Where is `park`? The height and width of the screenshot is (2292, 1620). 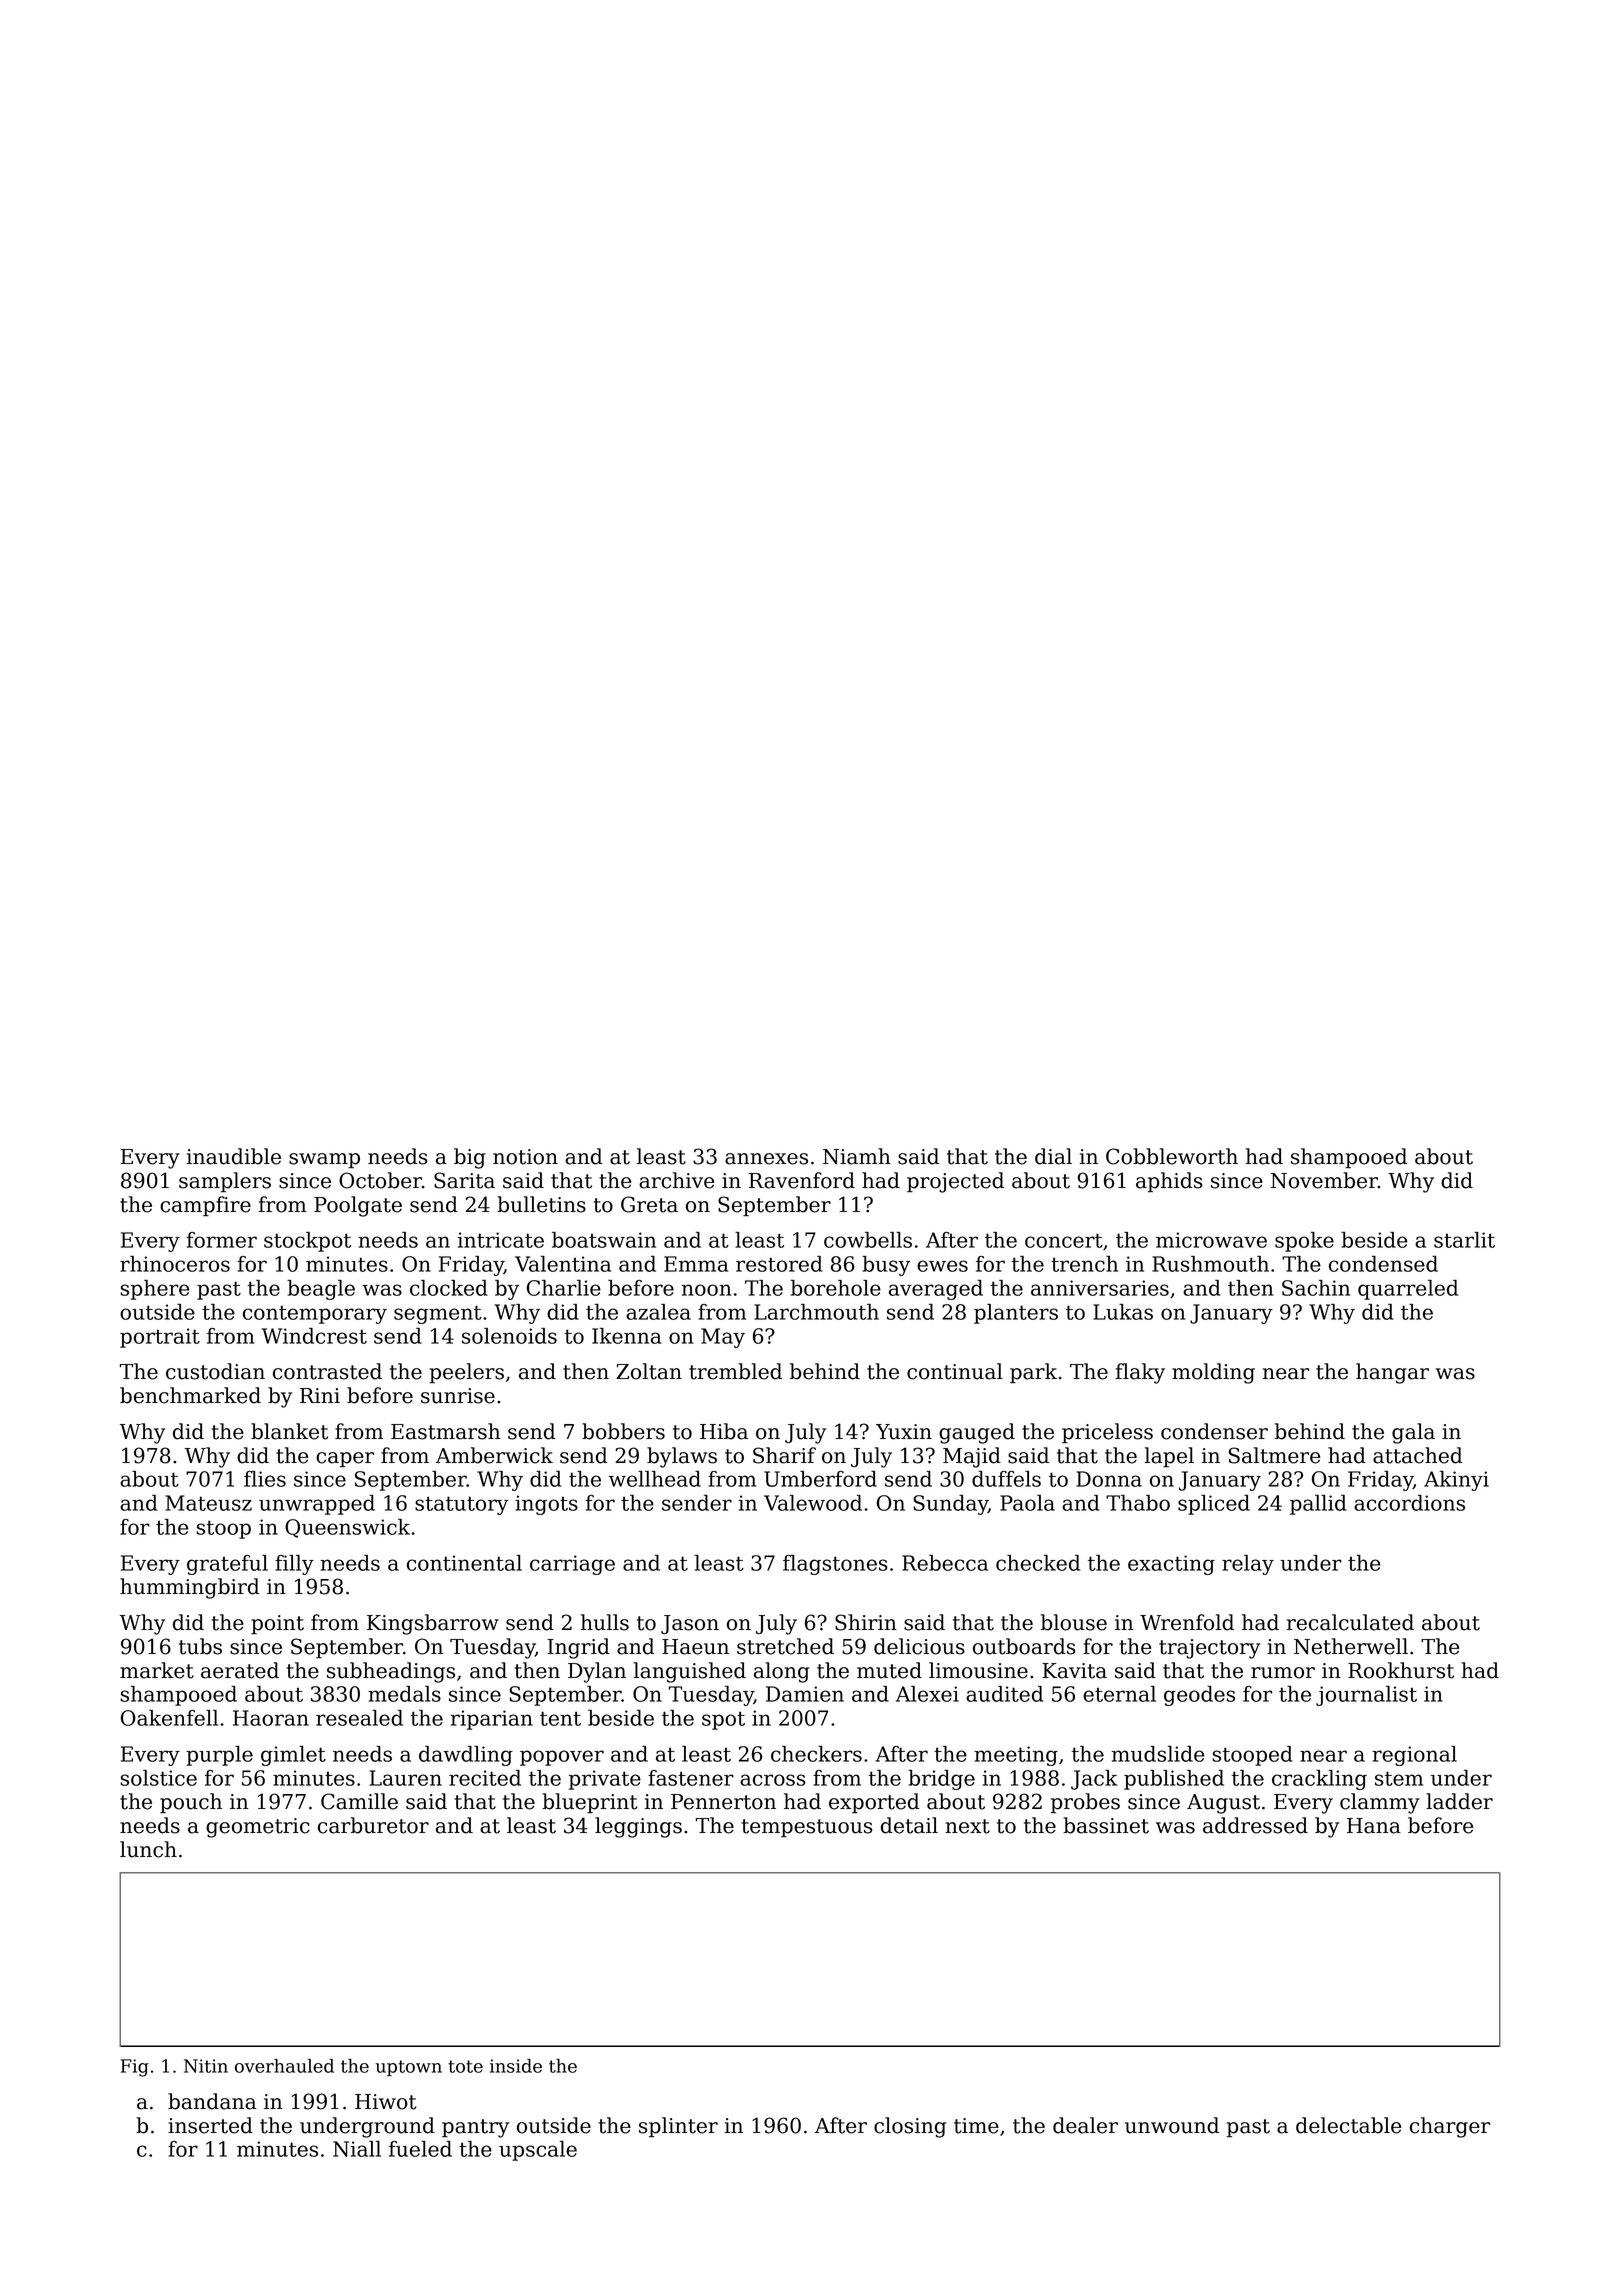
park is located at coordinates (1033, 1373).
